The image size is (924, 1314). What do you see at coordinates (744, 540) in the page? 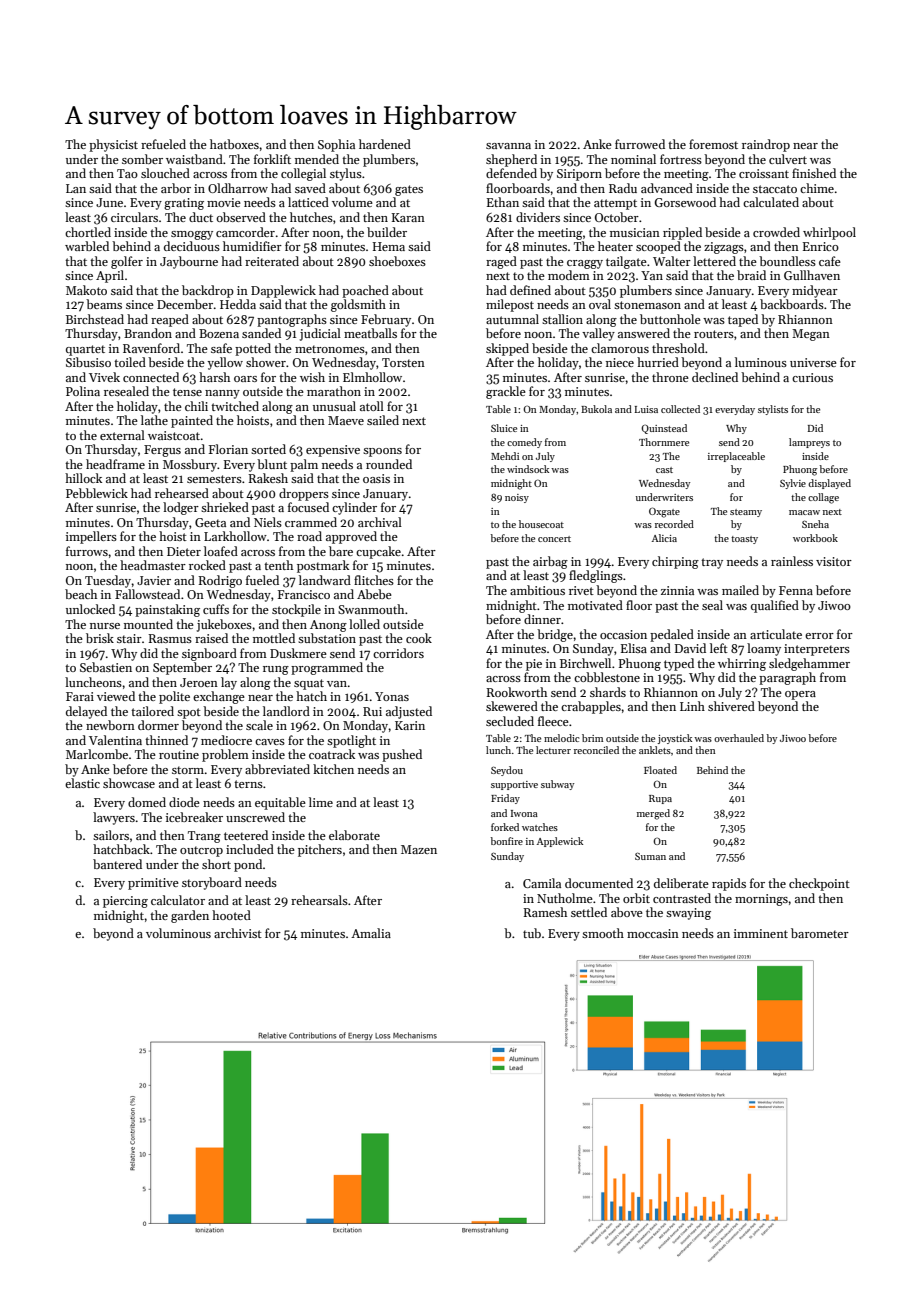
I see `toasty` at bounding box center [744, 540].
